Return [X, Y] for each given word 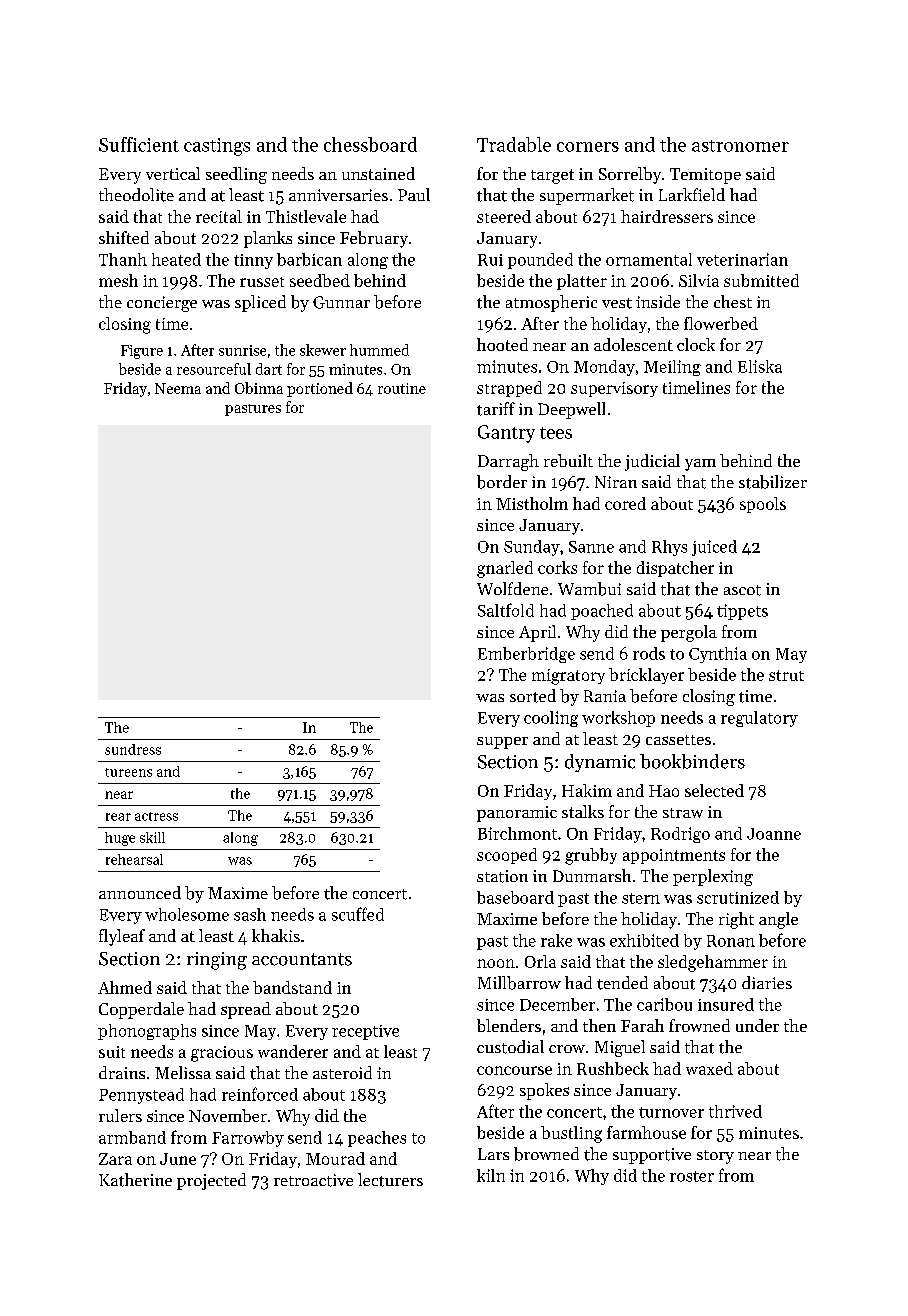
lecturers [390, 1180]
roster [692, 1176]
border [502, 482]
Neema [178, 388]
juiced [714, 548]
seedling [236, 175]
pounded [540, 261]
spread [246, 1010]
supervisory [614, 389]
